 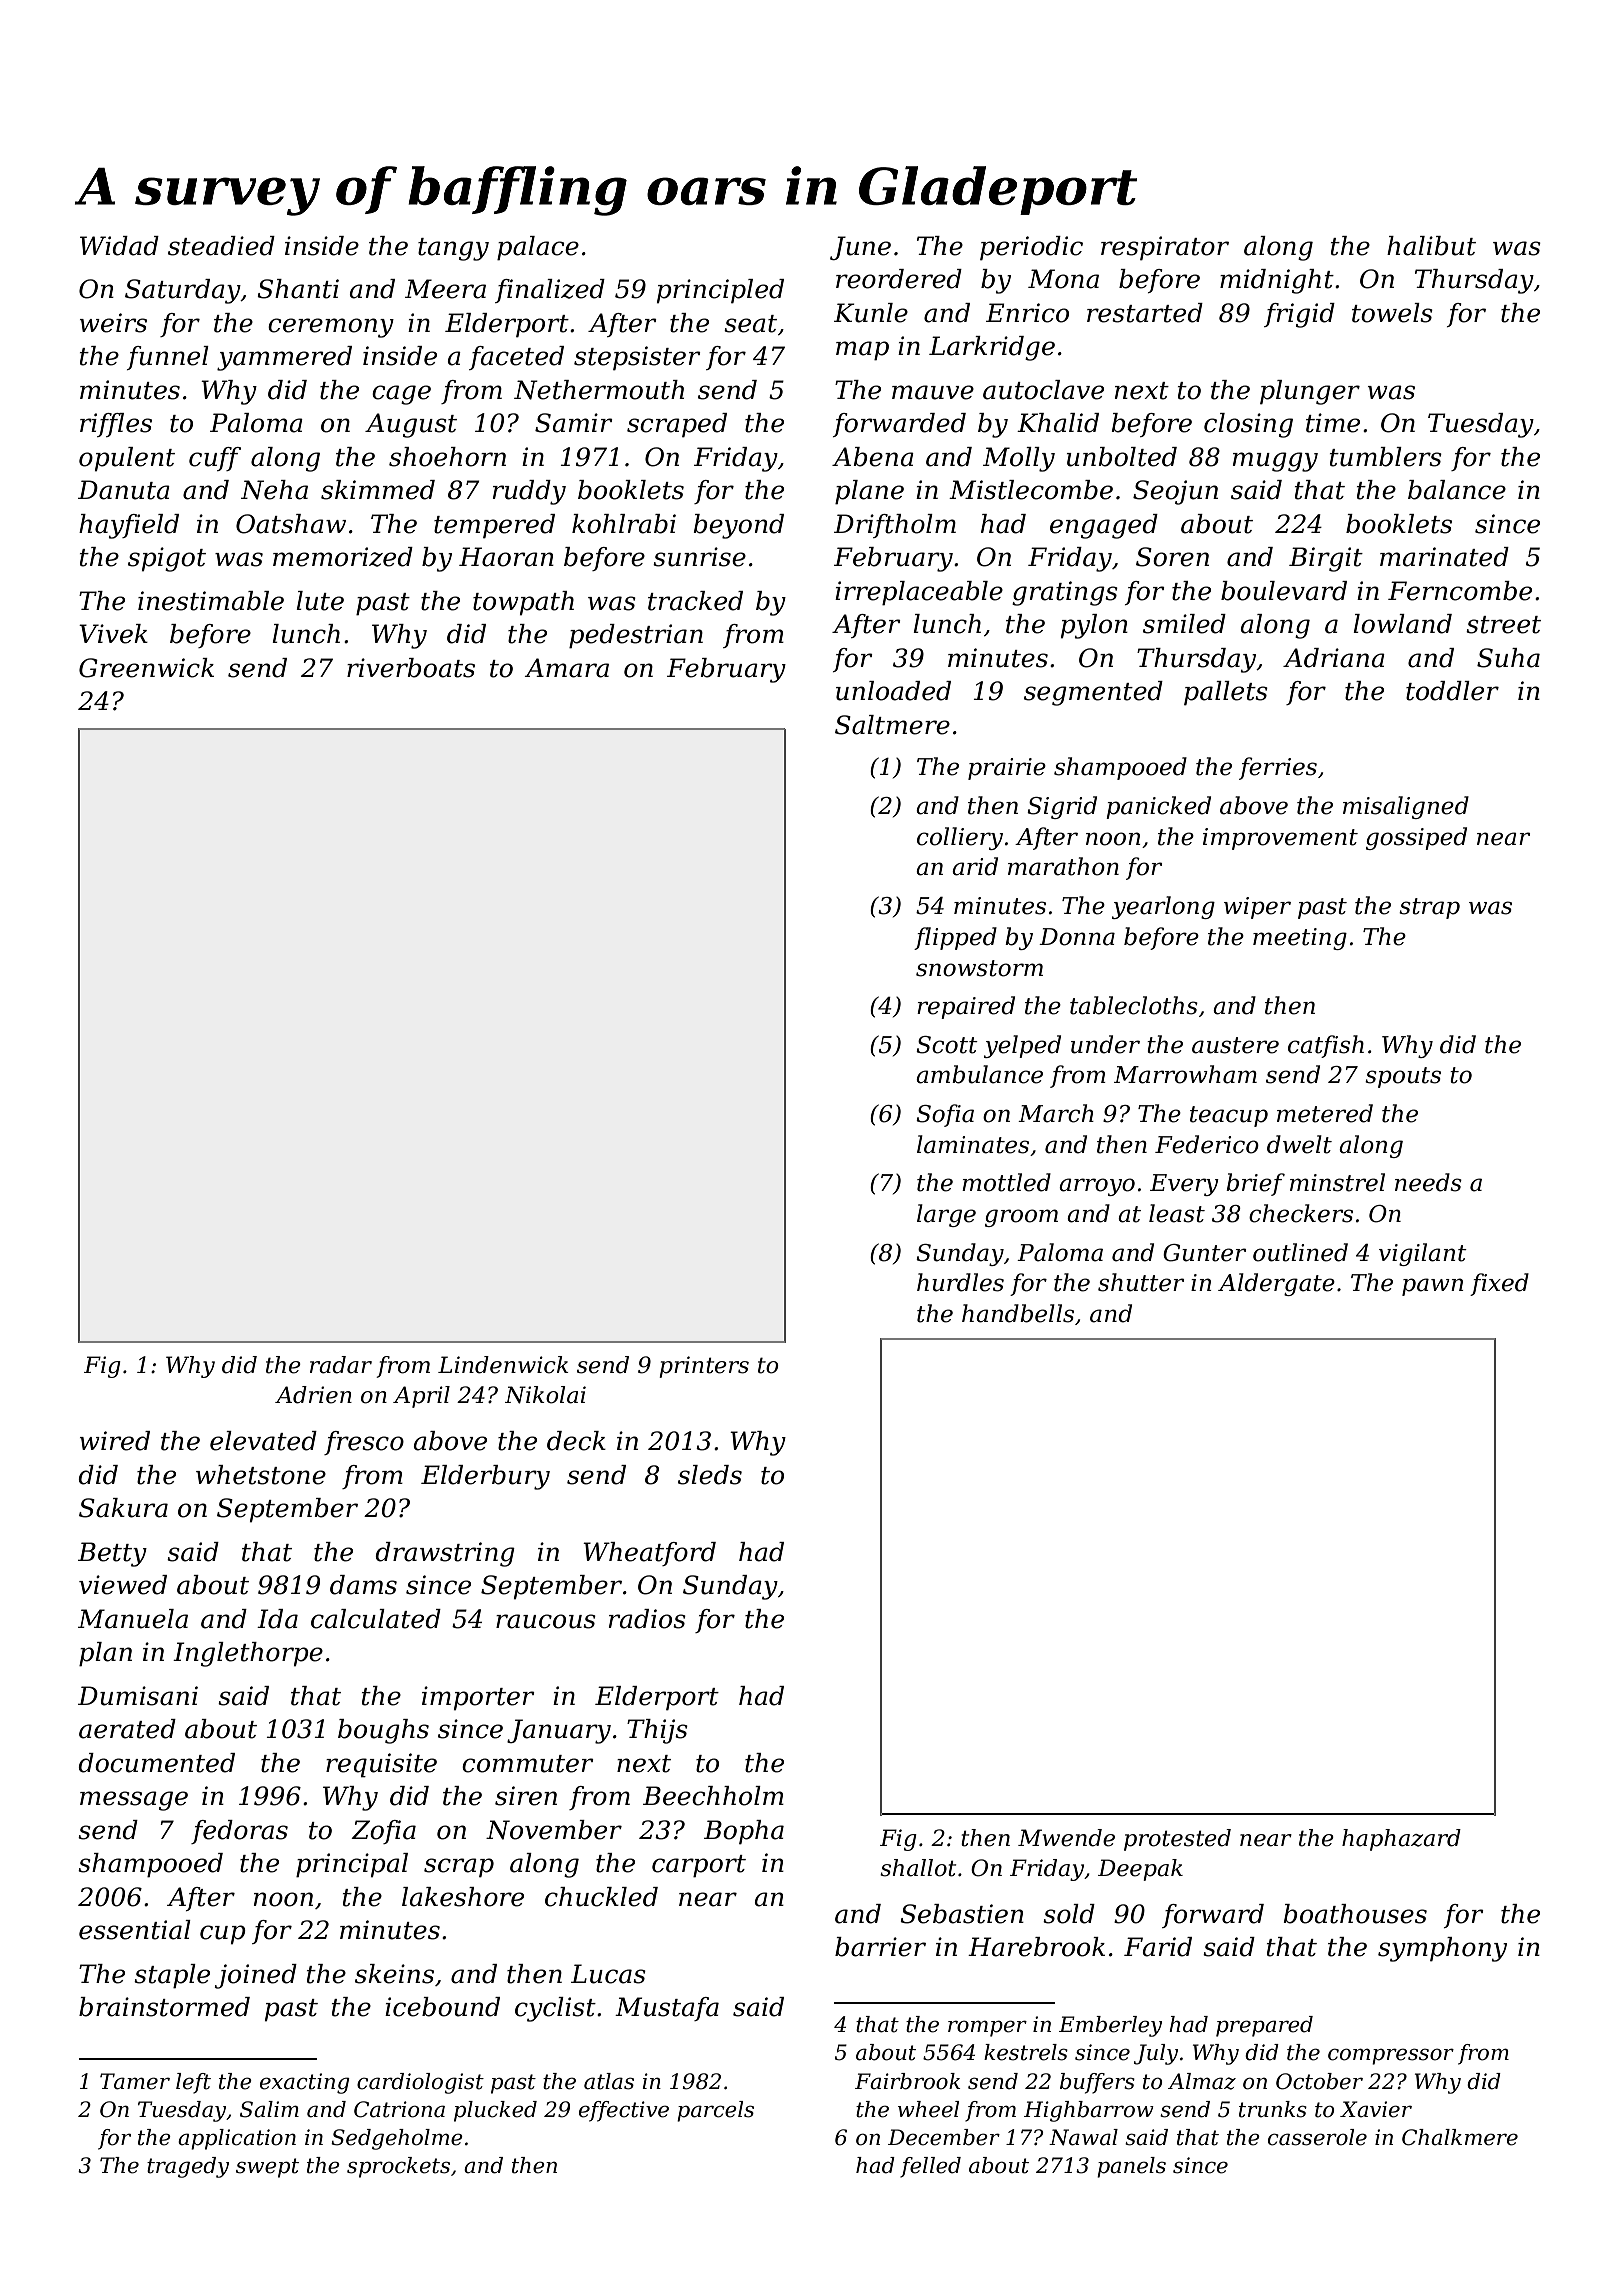 I want to click on spouts, so click(x=1403, y=1077).
